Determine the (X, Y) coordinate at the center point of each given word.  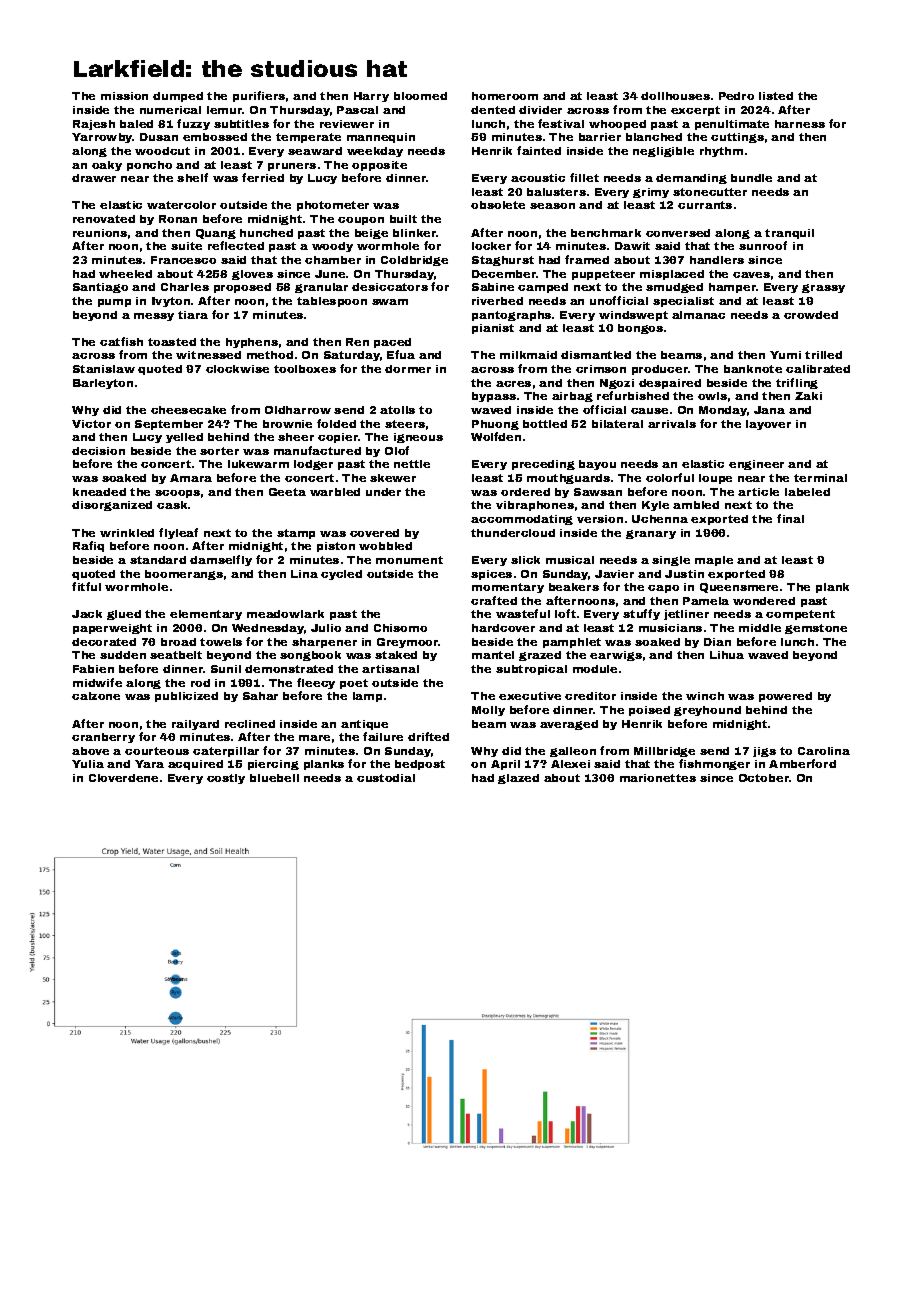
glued (124, 615)
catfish (121, 341)
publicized (186, 697)
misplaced (672, 275)
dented (493, 110)
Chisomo (400, 628)
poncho (149, 166)
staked (396, 655)
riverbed (497, 301)
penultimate (732, 125)
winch (705, 696)
